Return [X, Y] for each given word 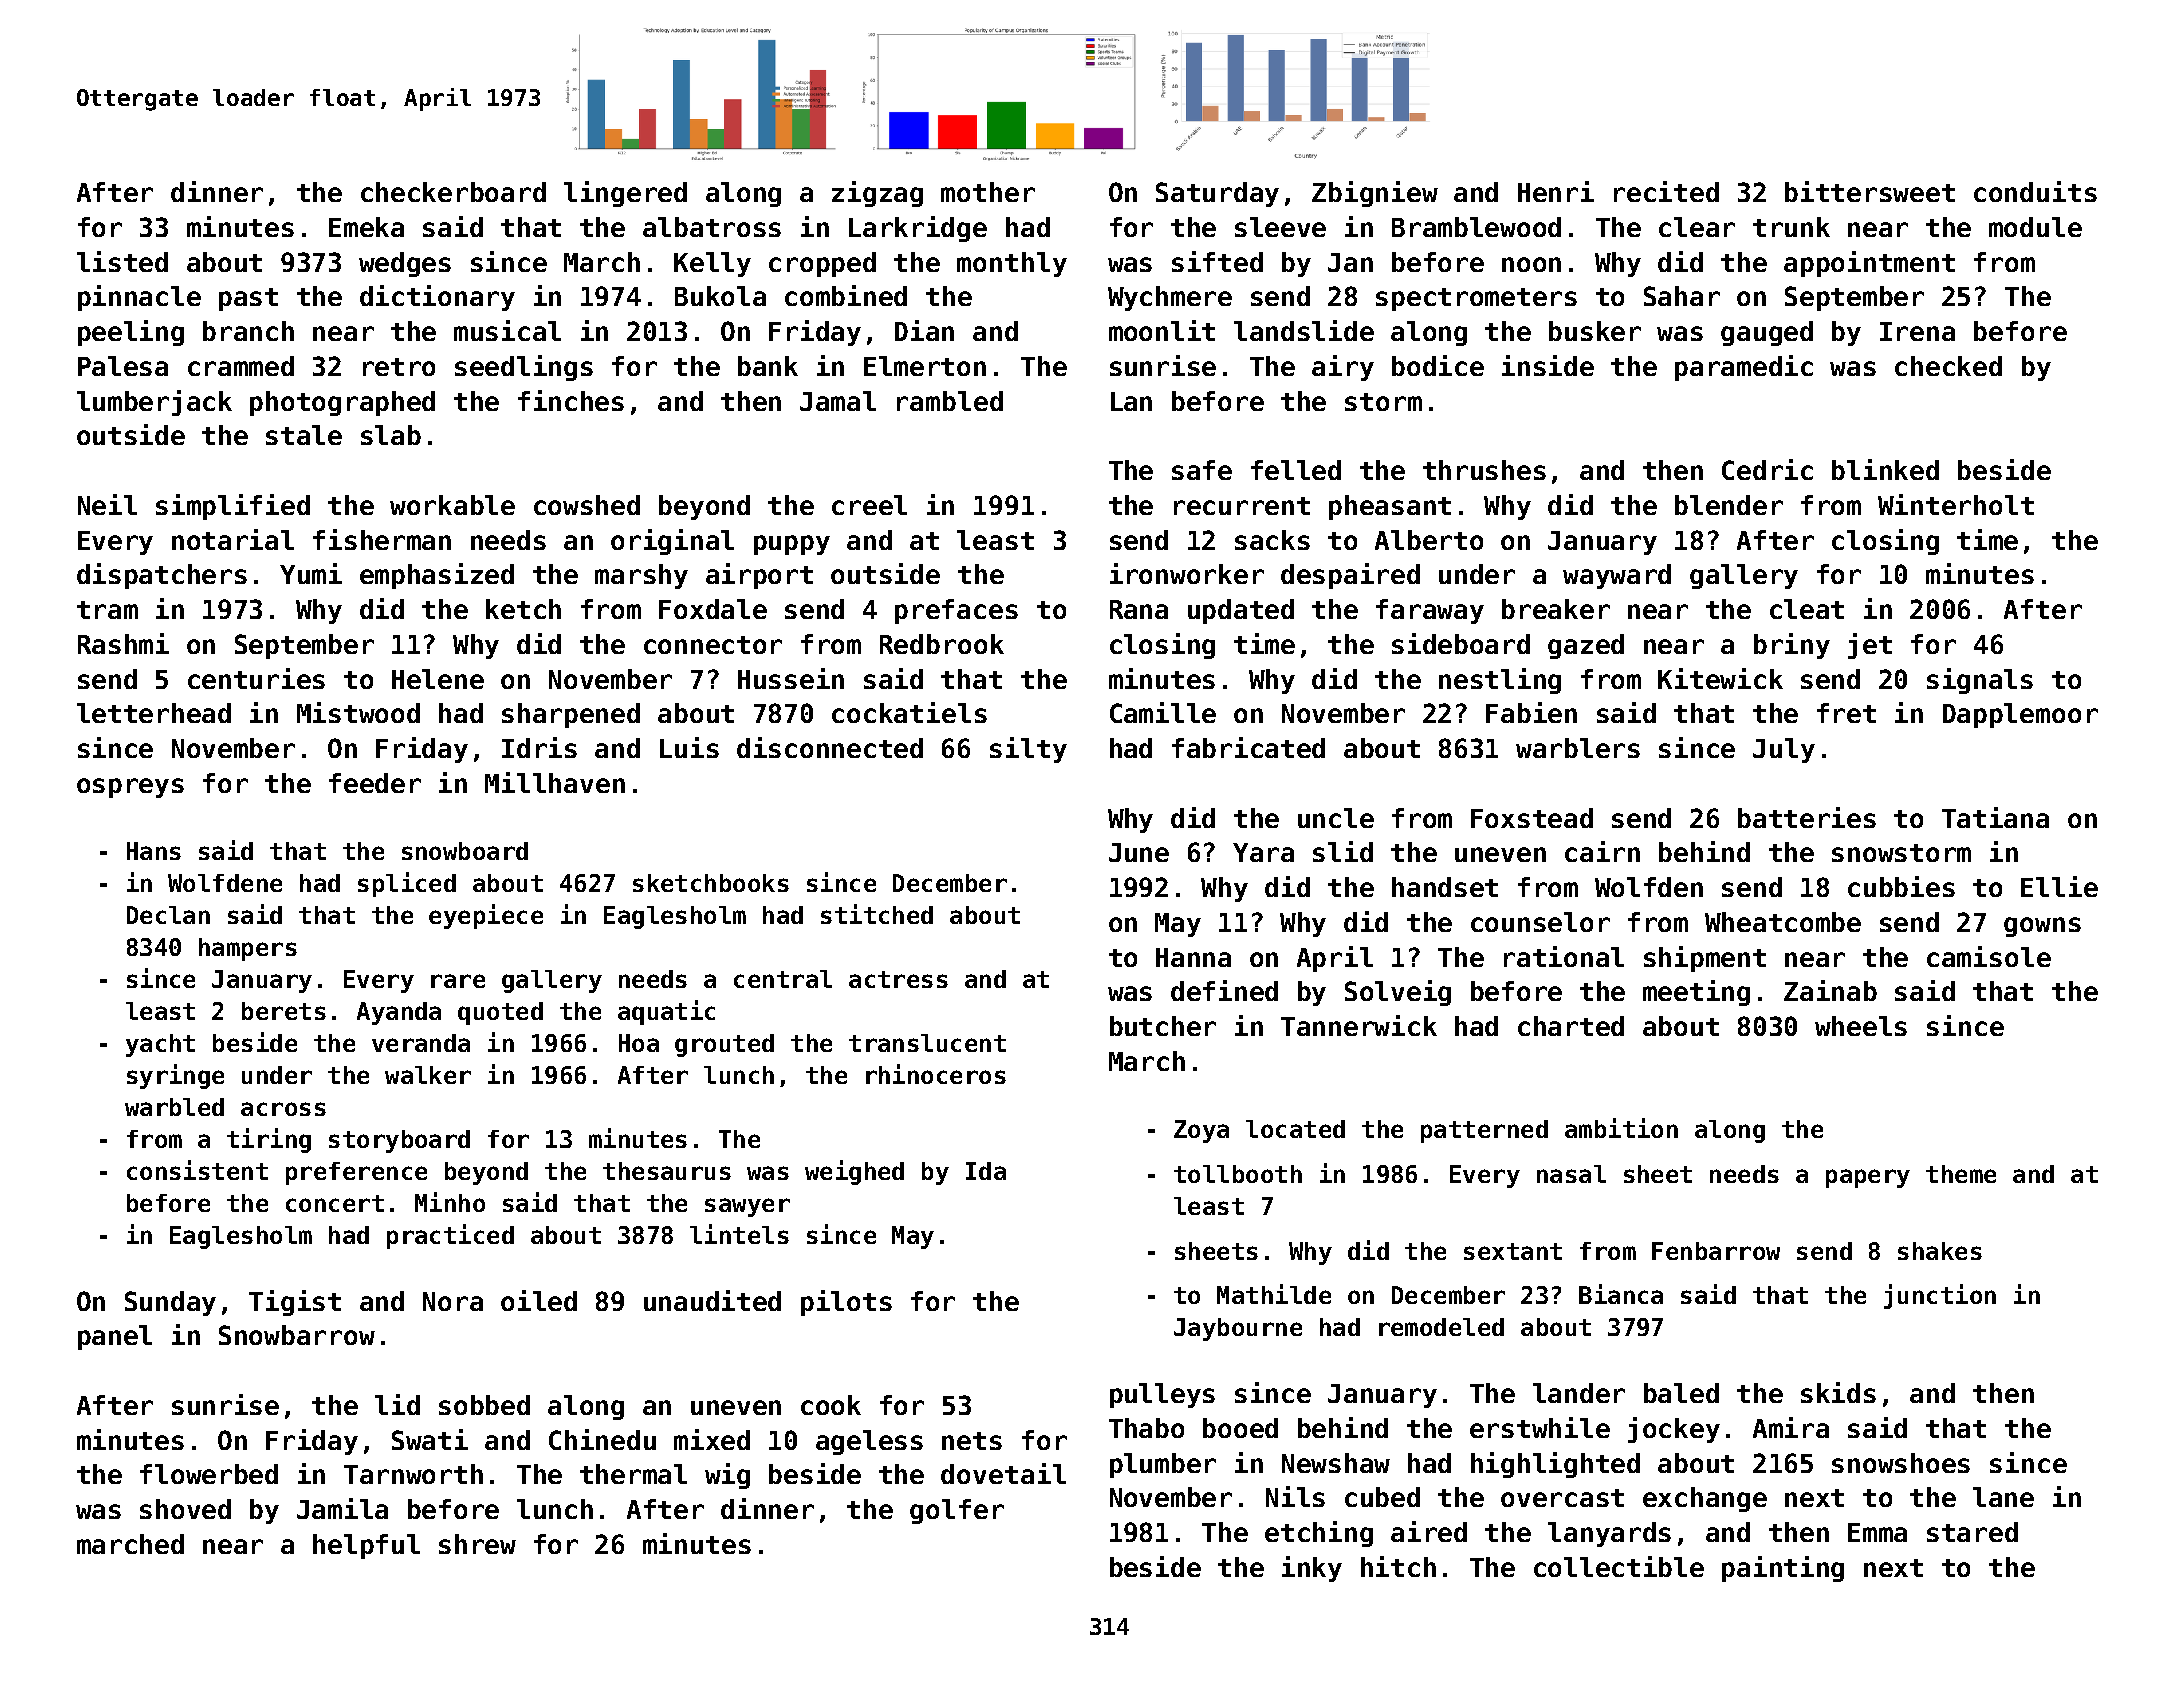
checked [1948, 366]
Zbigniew [1375, 194]
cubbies [1901, 886]
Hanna [1193, 957]
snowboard [465, 851]
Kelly [712, 264]
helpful [366, 1546]
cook [831, 1405]
